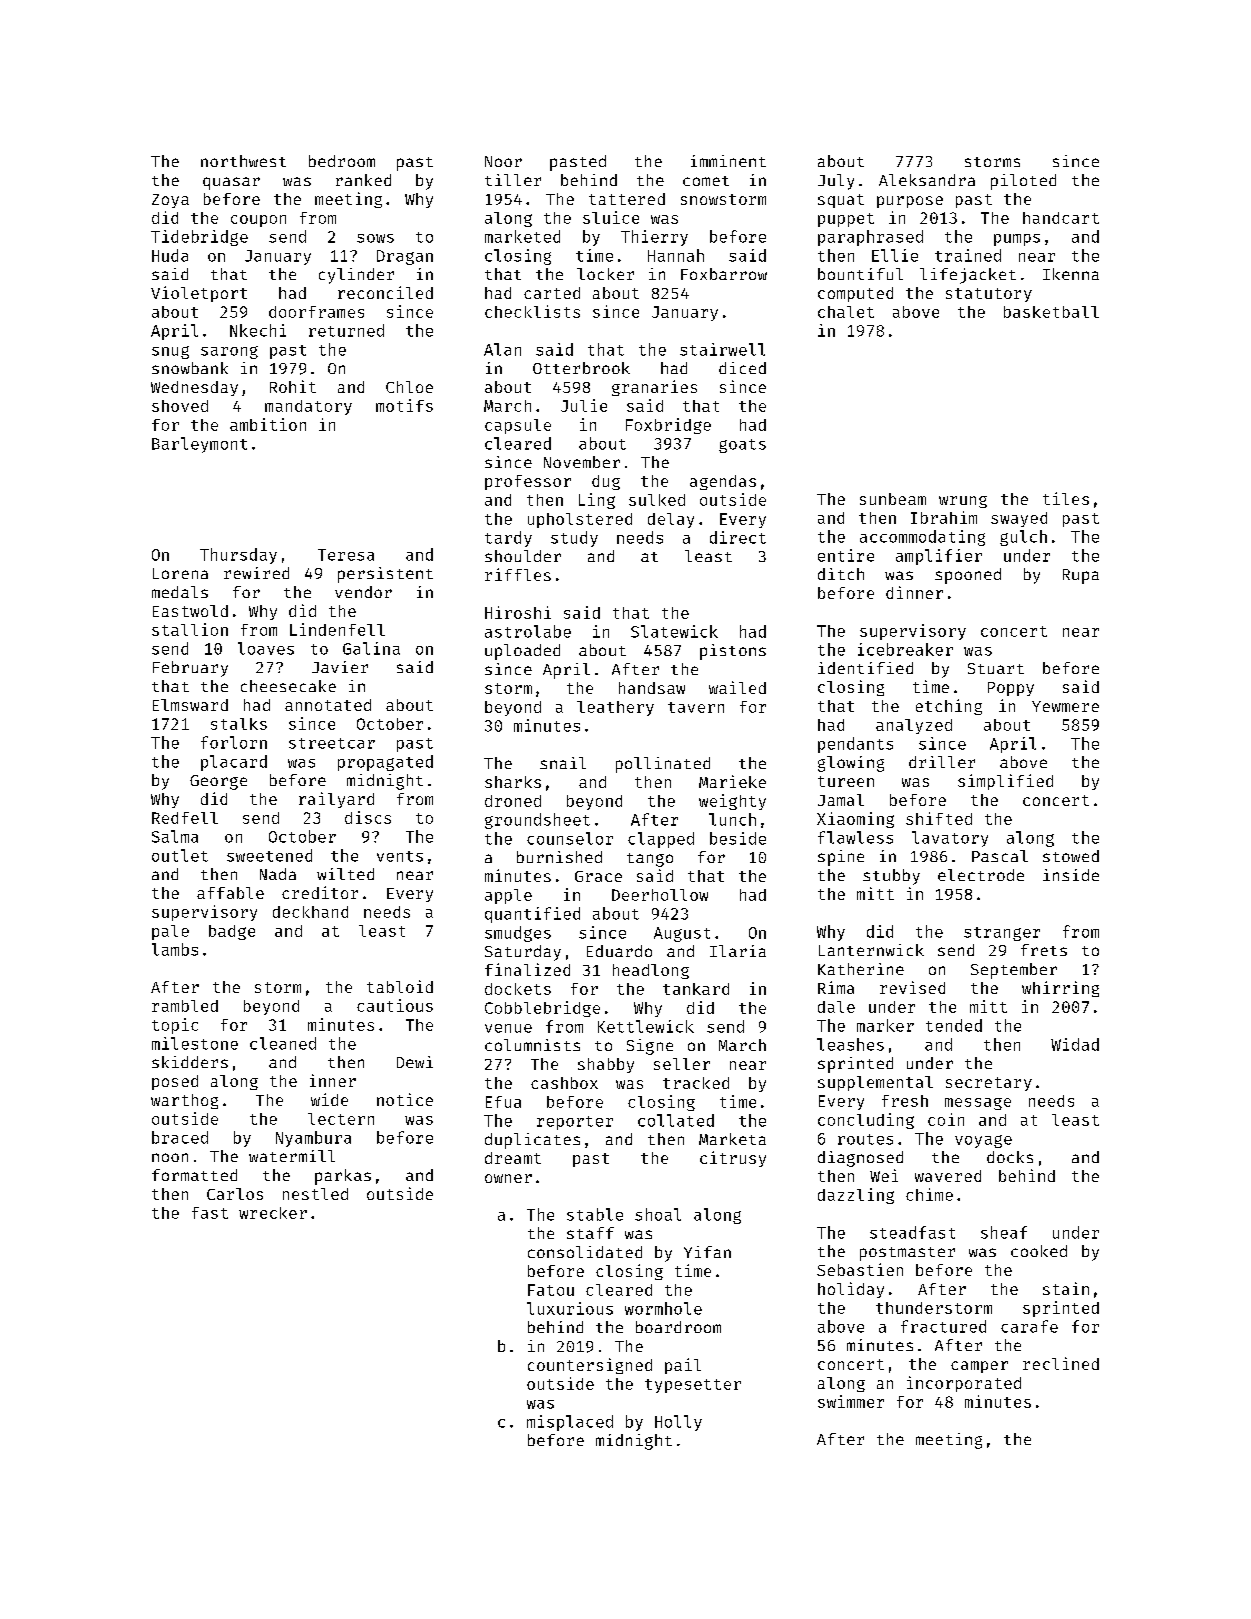 The height and width of the screenshot is (1619, 1251). Describe the element at coordinates (570, 1423) in the screenshot. I see `misplaced` at that location.
